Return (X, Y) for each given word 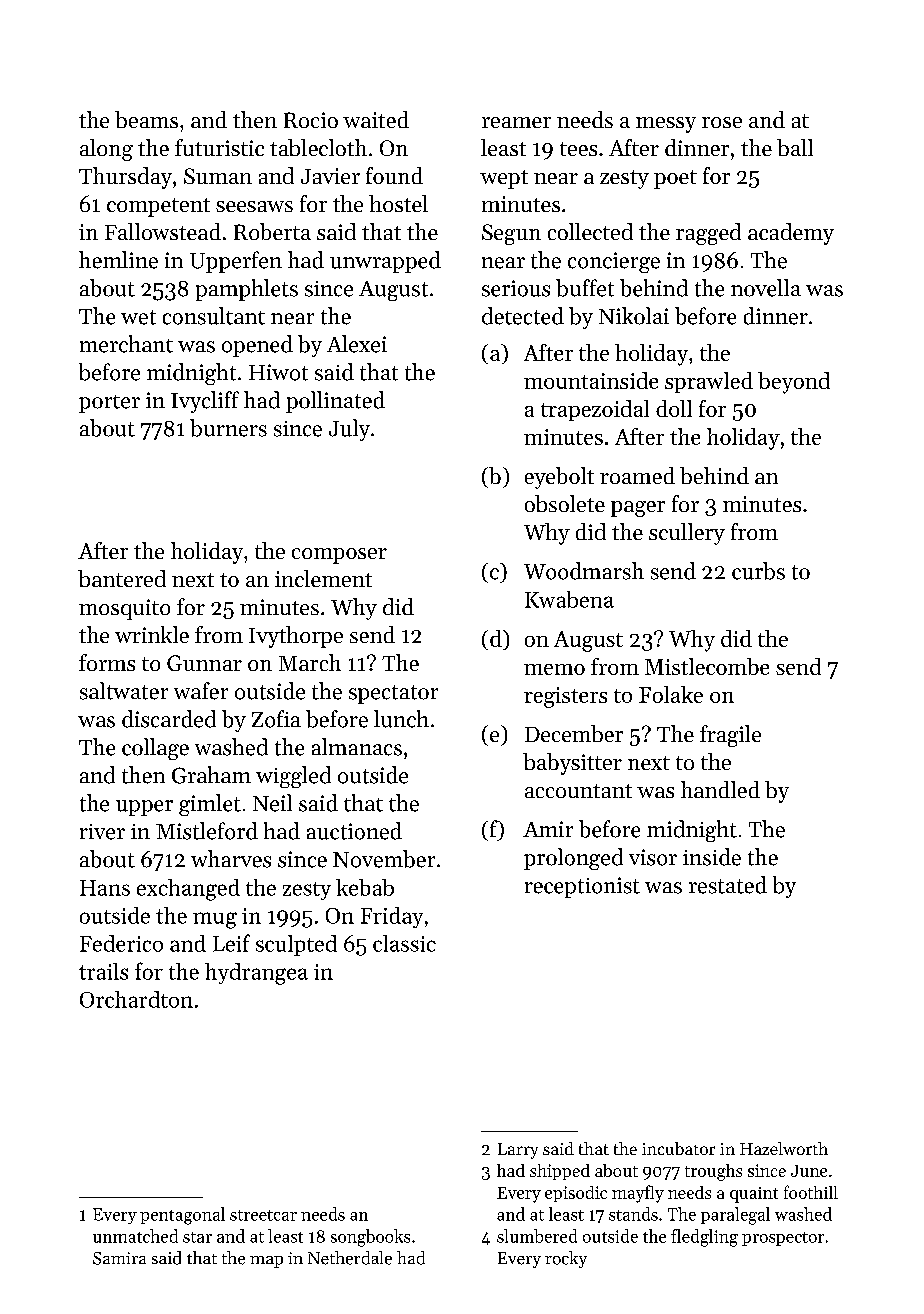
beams (146, 119)
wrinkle (152, 634)
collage (155, 749)
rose (722, 122)
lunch (401, 719)
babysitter (572, 764)
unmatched (135, 1236)
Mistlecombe (707, 666)
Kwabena (569, 599)
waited (376, 119)
